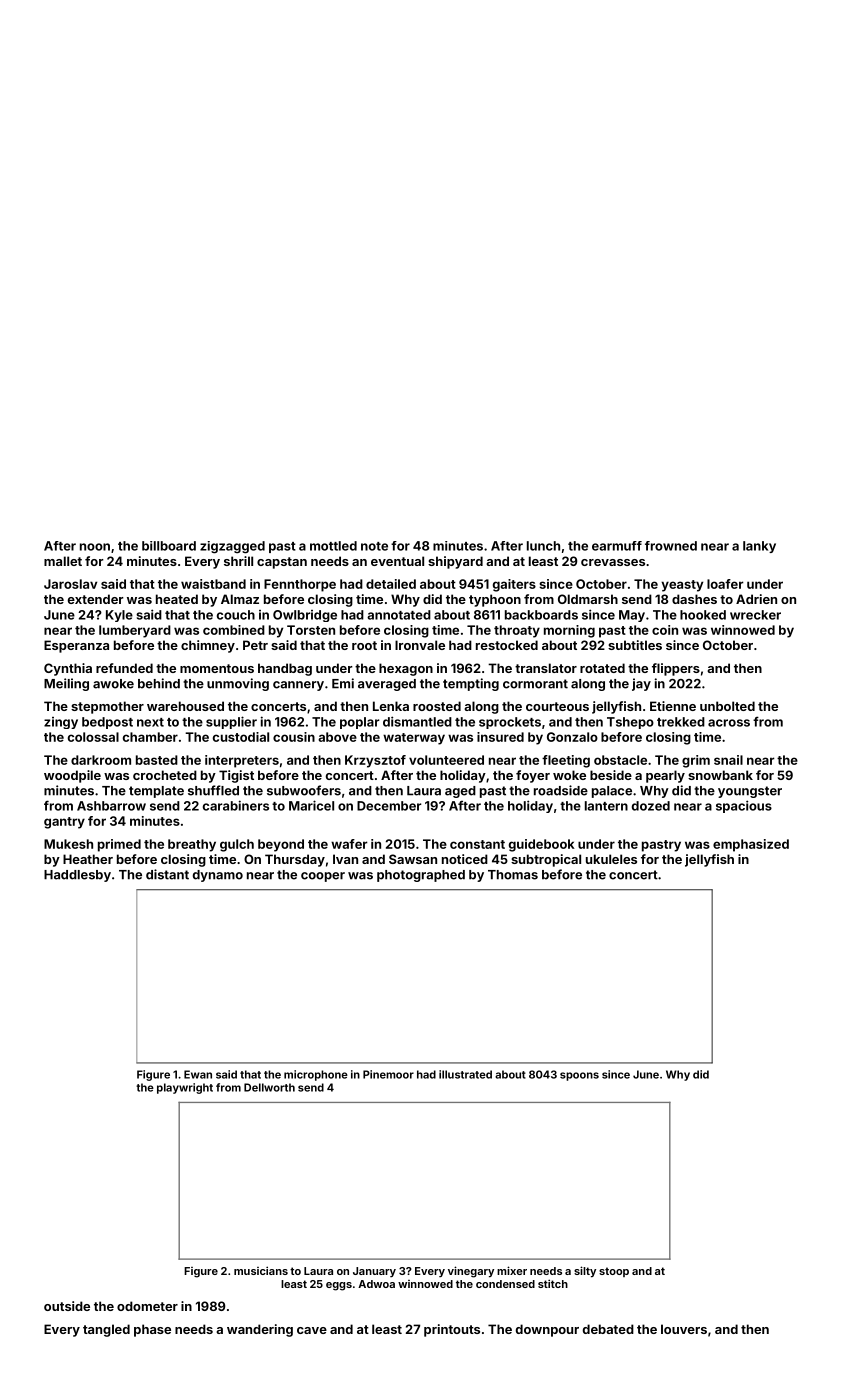  What do you see at coordinates (579, 1076) in the page?
I see `spoons` at bounding box center [579, 1076].
